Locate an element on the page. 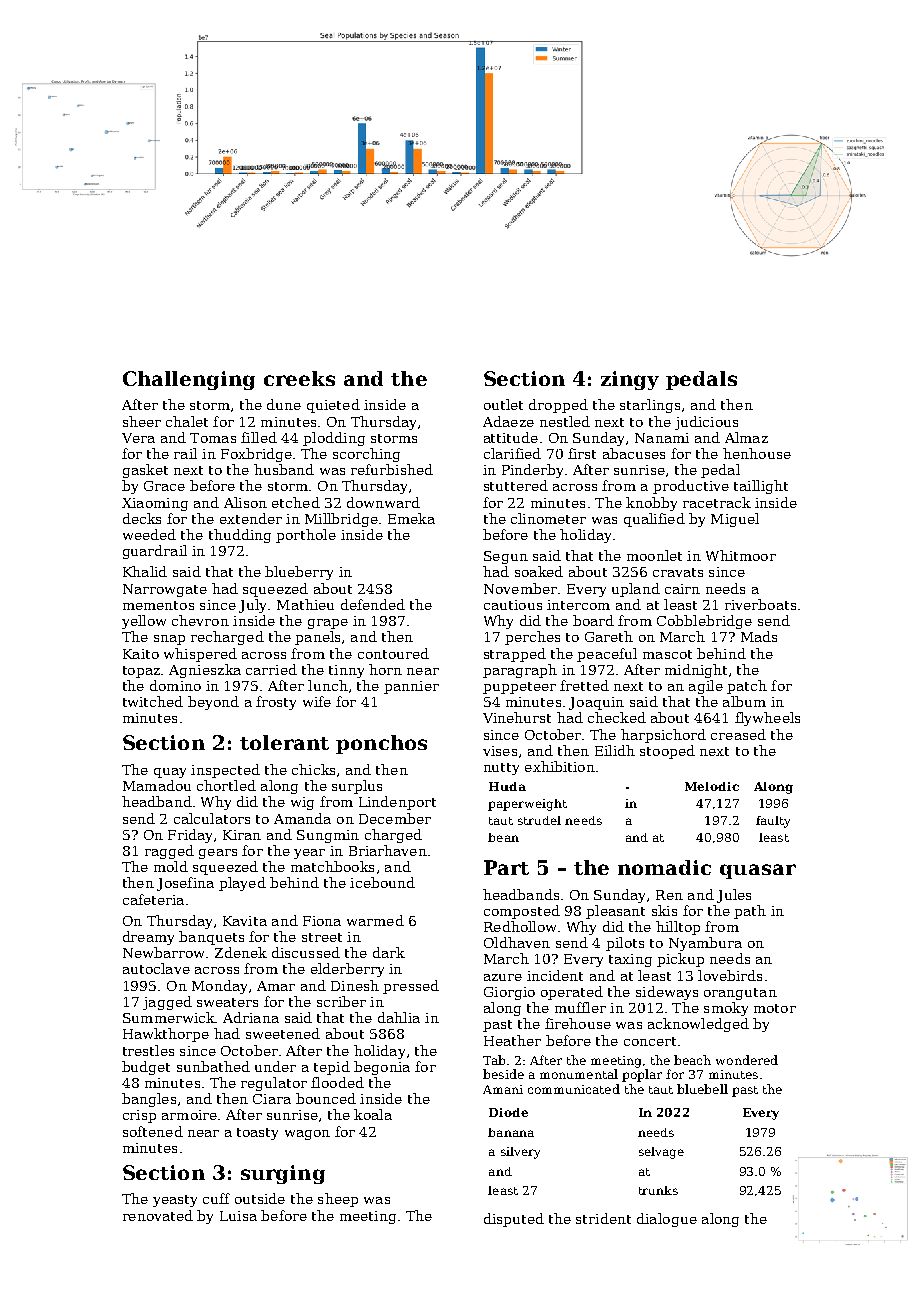 The width and height of the document is (924, 1308). faulty is located at coordinates (773, 822).
